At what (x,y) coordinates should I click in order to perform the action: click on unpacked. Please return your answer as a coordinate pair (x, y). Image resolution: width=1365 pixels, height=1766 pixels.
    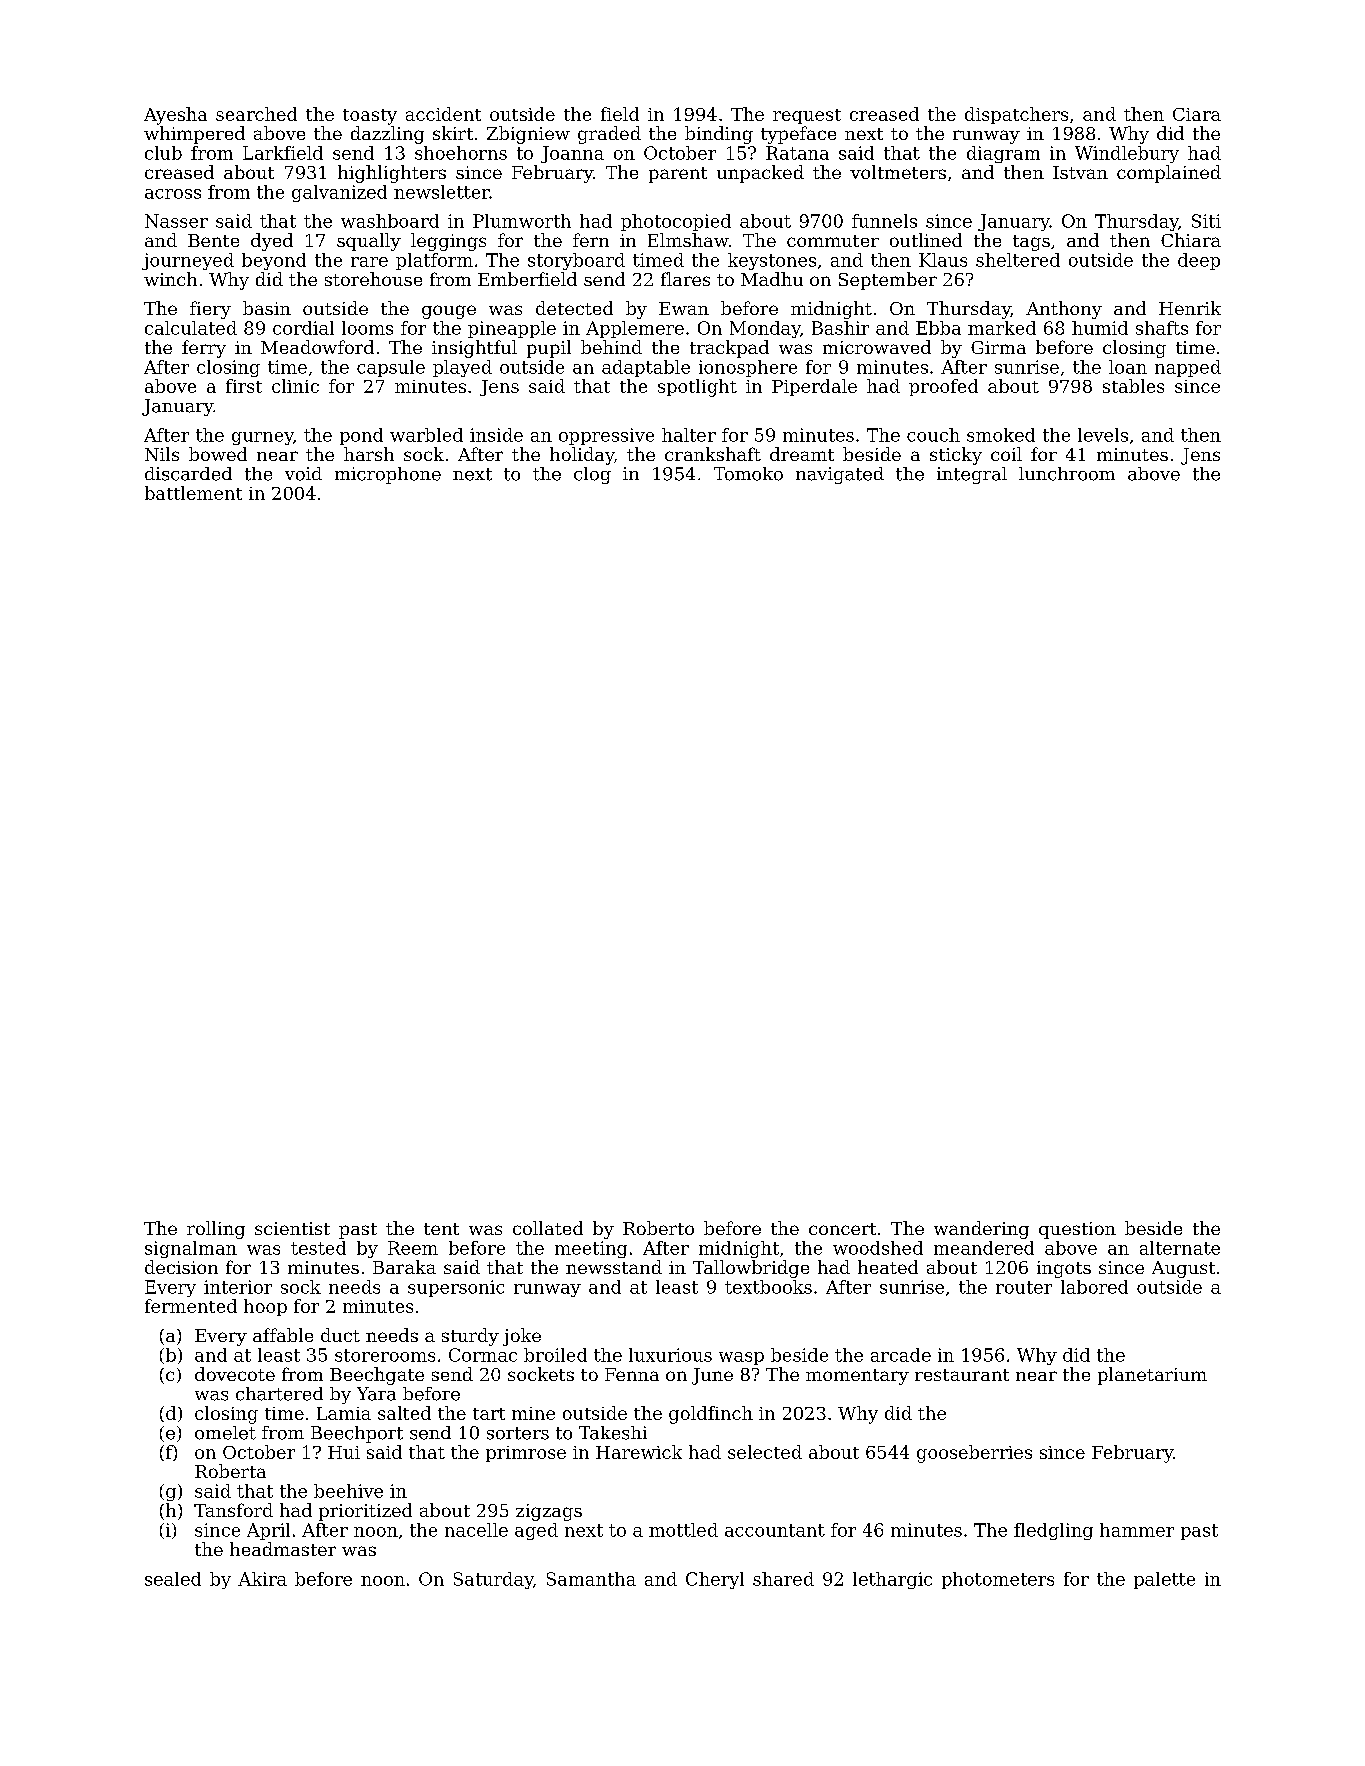
    Looking at the image, I should click on (760, 174).
